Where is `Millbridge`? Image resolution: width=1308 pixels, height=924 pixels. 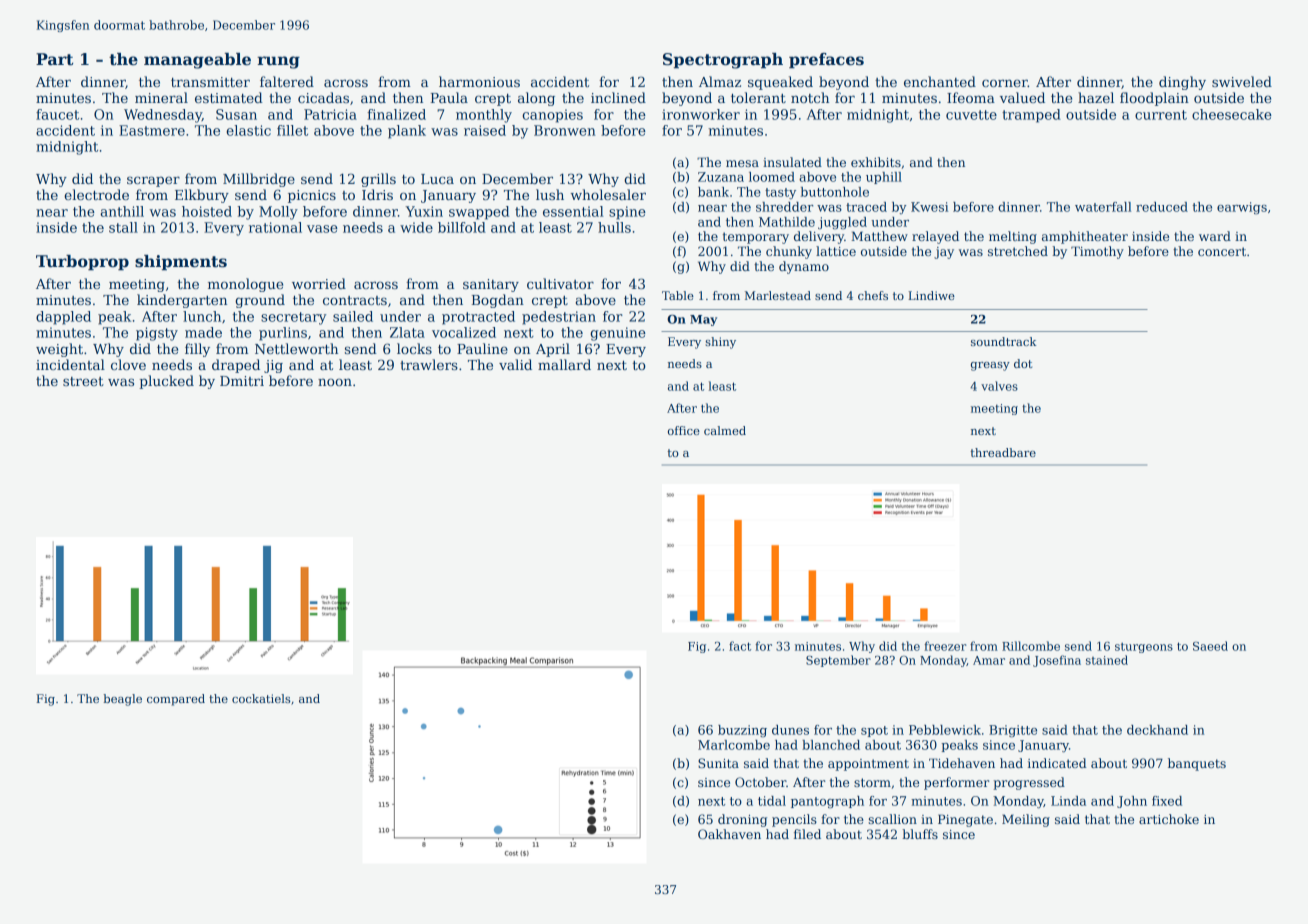 Millbridge is located at coordinates (259, 180).
